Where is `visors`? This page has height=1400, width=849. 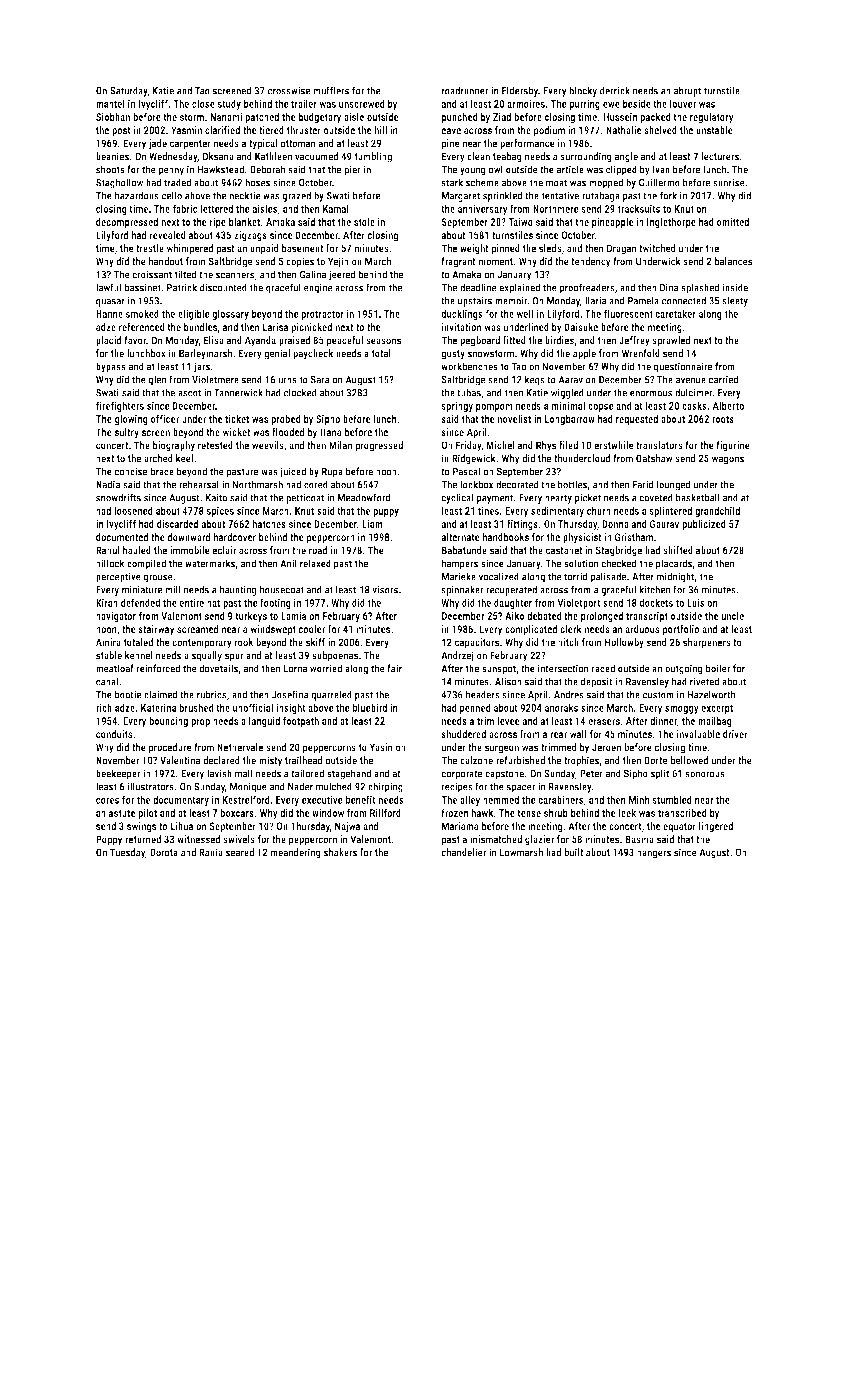 visors is located at coordinates (385, 589).
